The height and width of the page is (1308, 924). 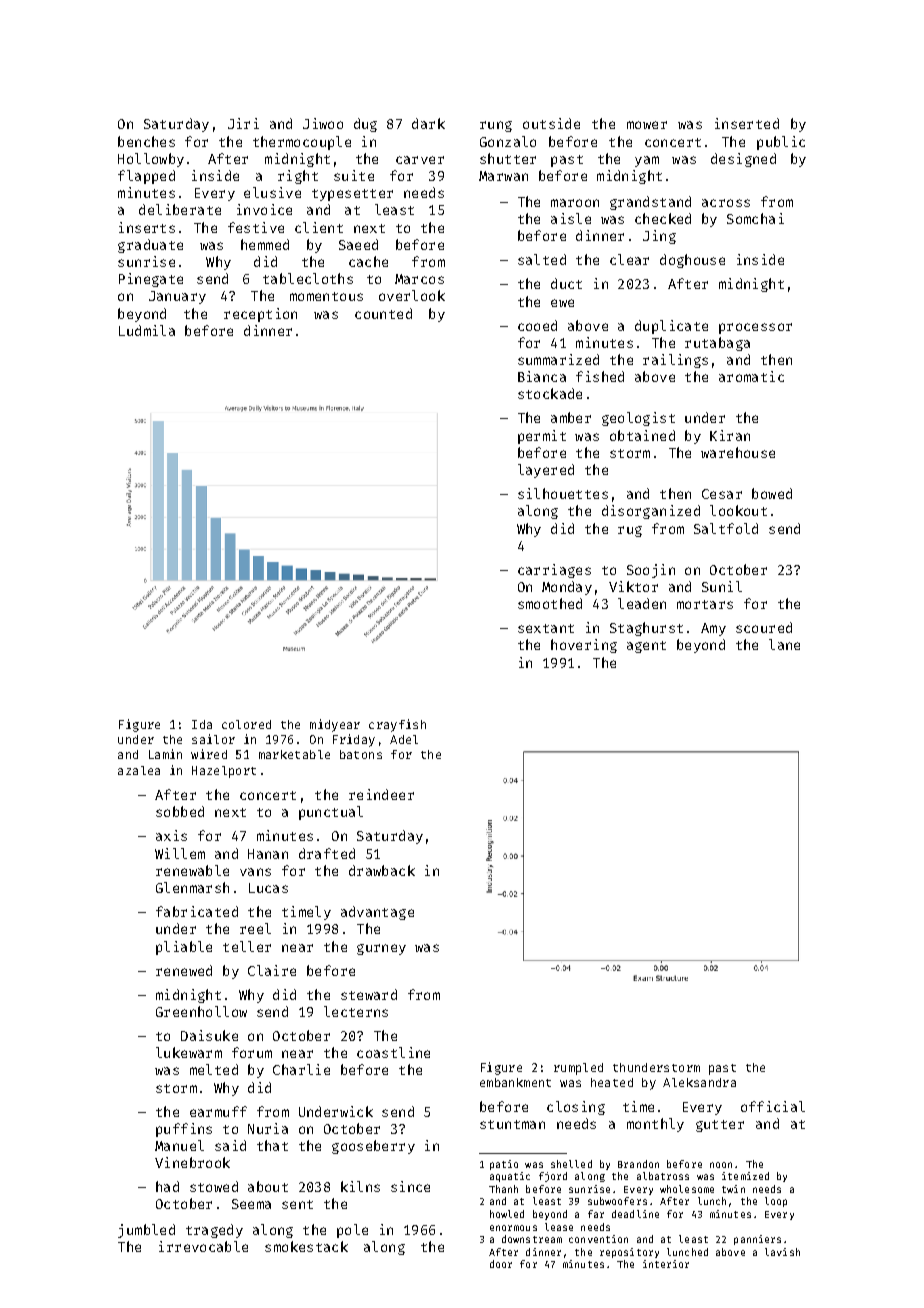 I want to click on drawback, so click(x=382, y=870).
